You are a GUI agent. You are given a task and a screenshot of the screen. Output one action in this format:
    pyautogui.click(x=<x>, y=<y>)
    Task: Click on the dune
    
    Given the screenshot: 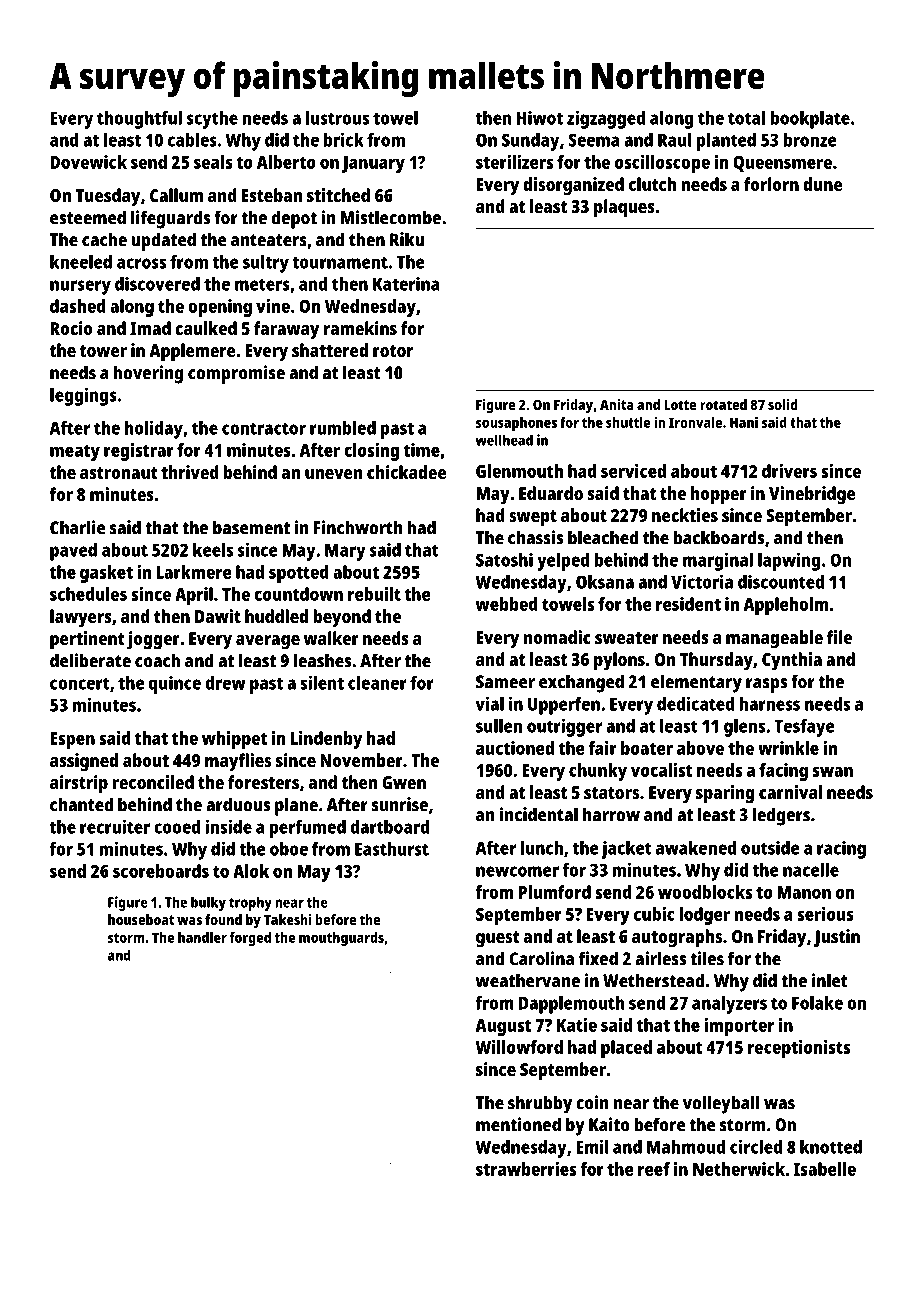 What is the action you would take?
    pyautogui.click(x=822, y=184)
